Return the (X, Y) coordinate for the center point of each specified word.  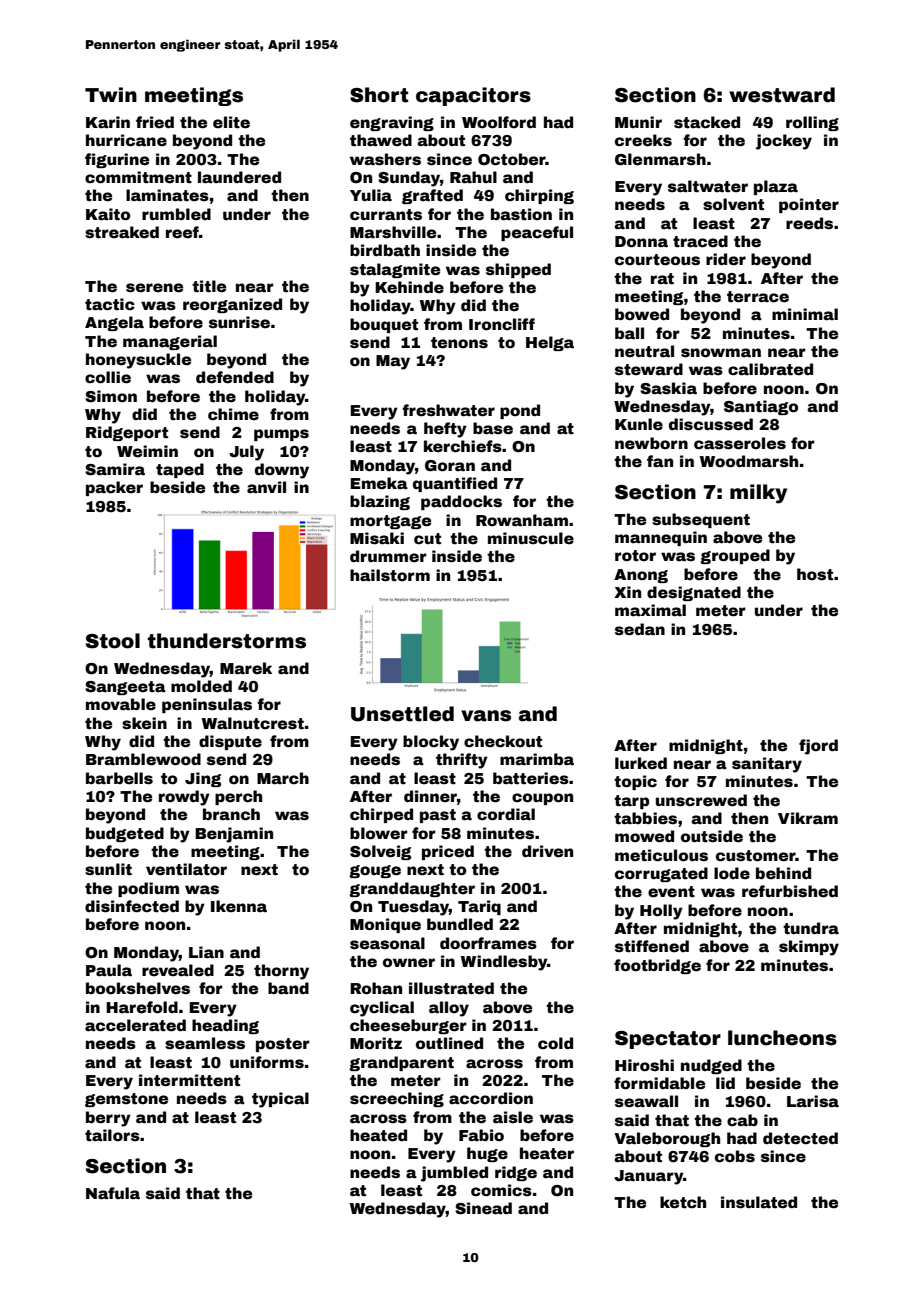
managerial (170, 342)
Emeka (379, 483)
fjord (818, 747)
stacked (707, 122)
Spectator (668, 1040)
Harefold (142, 1007)
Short (379, 95)
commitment (138, 177)
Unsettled (402, 714)
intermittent (189, 1080)
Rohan (376, 988)
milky (758, 494)
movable (121, 704)
